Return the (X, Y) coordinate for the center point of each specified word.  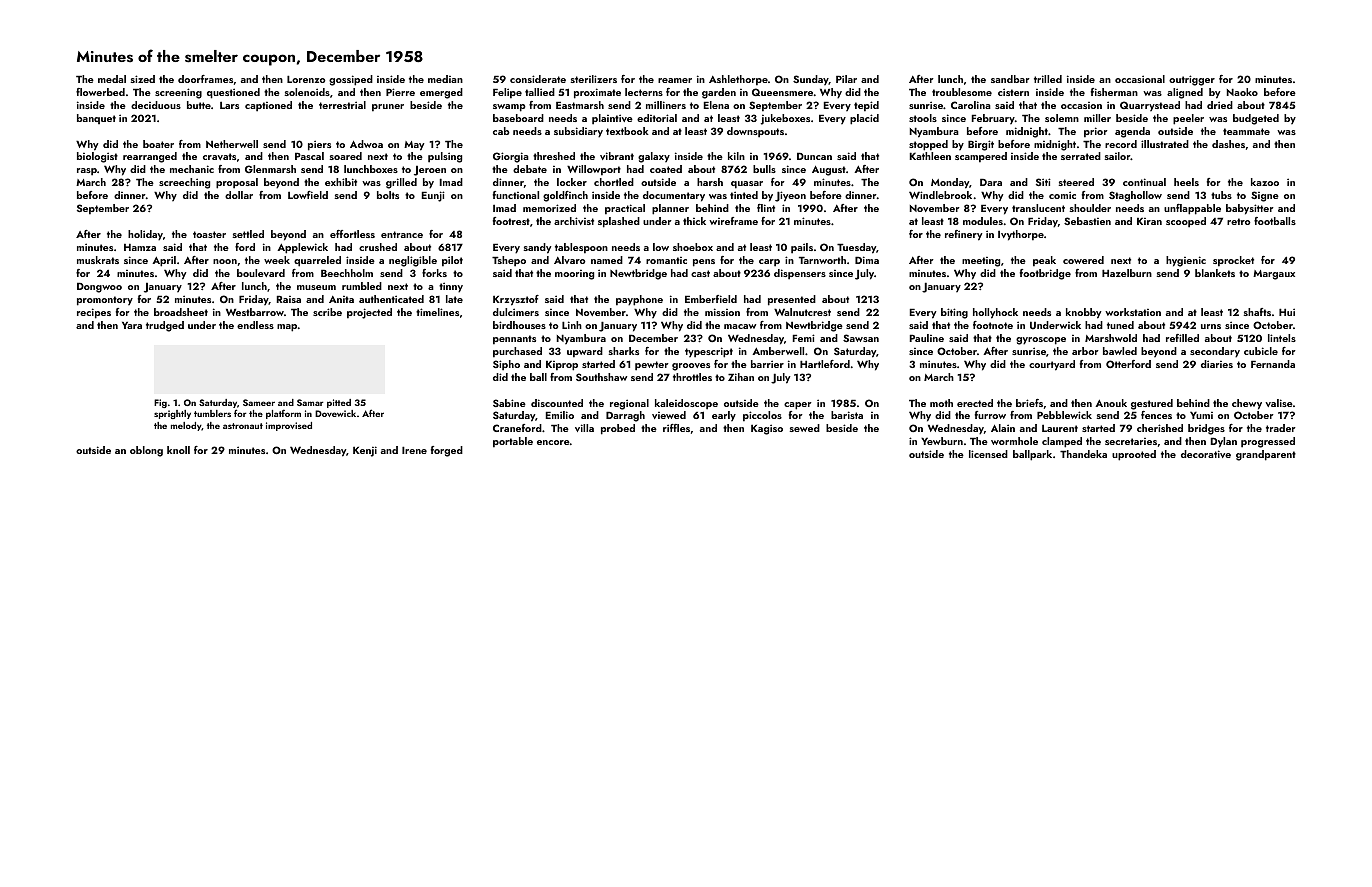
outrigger (1192, 80)
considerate (538, 79)
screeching (184, 183)
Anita (341, 299)
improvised (289, 426)
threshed (554, 156)
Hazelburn (1127, 273)
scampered (981, 157)
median (445, 79)
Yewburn (942, 441)
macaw (740, 326)
